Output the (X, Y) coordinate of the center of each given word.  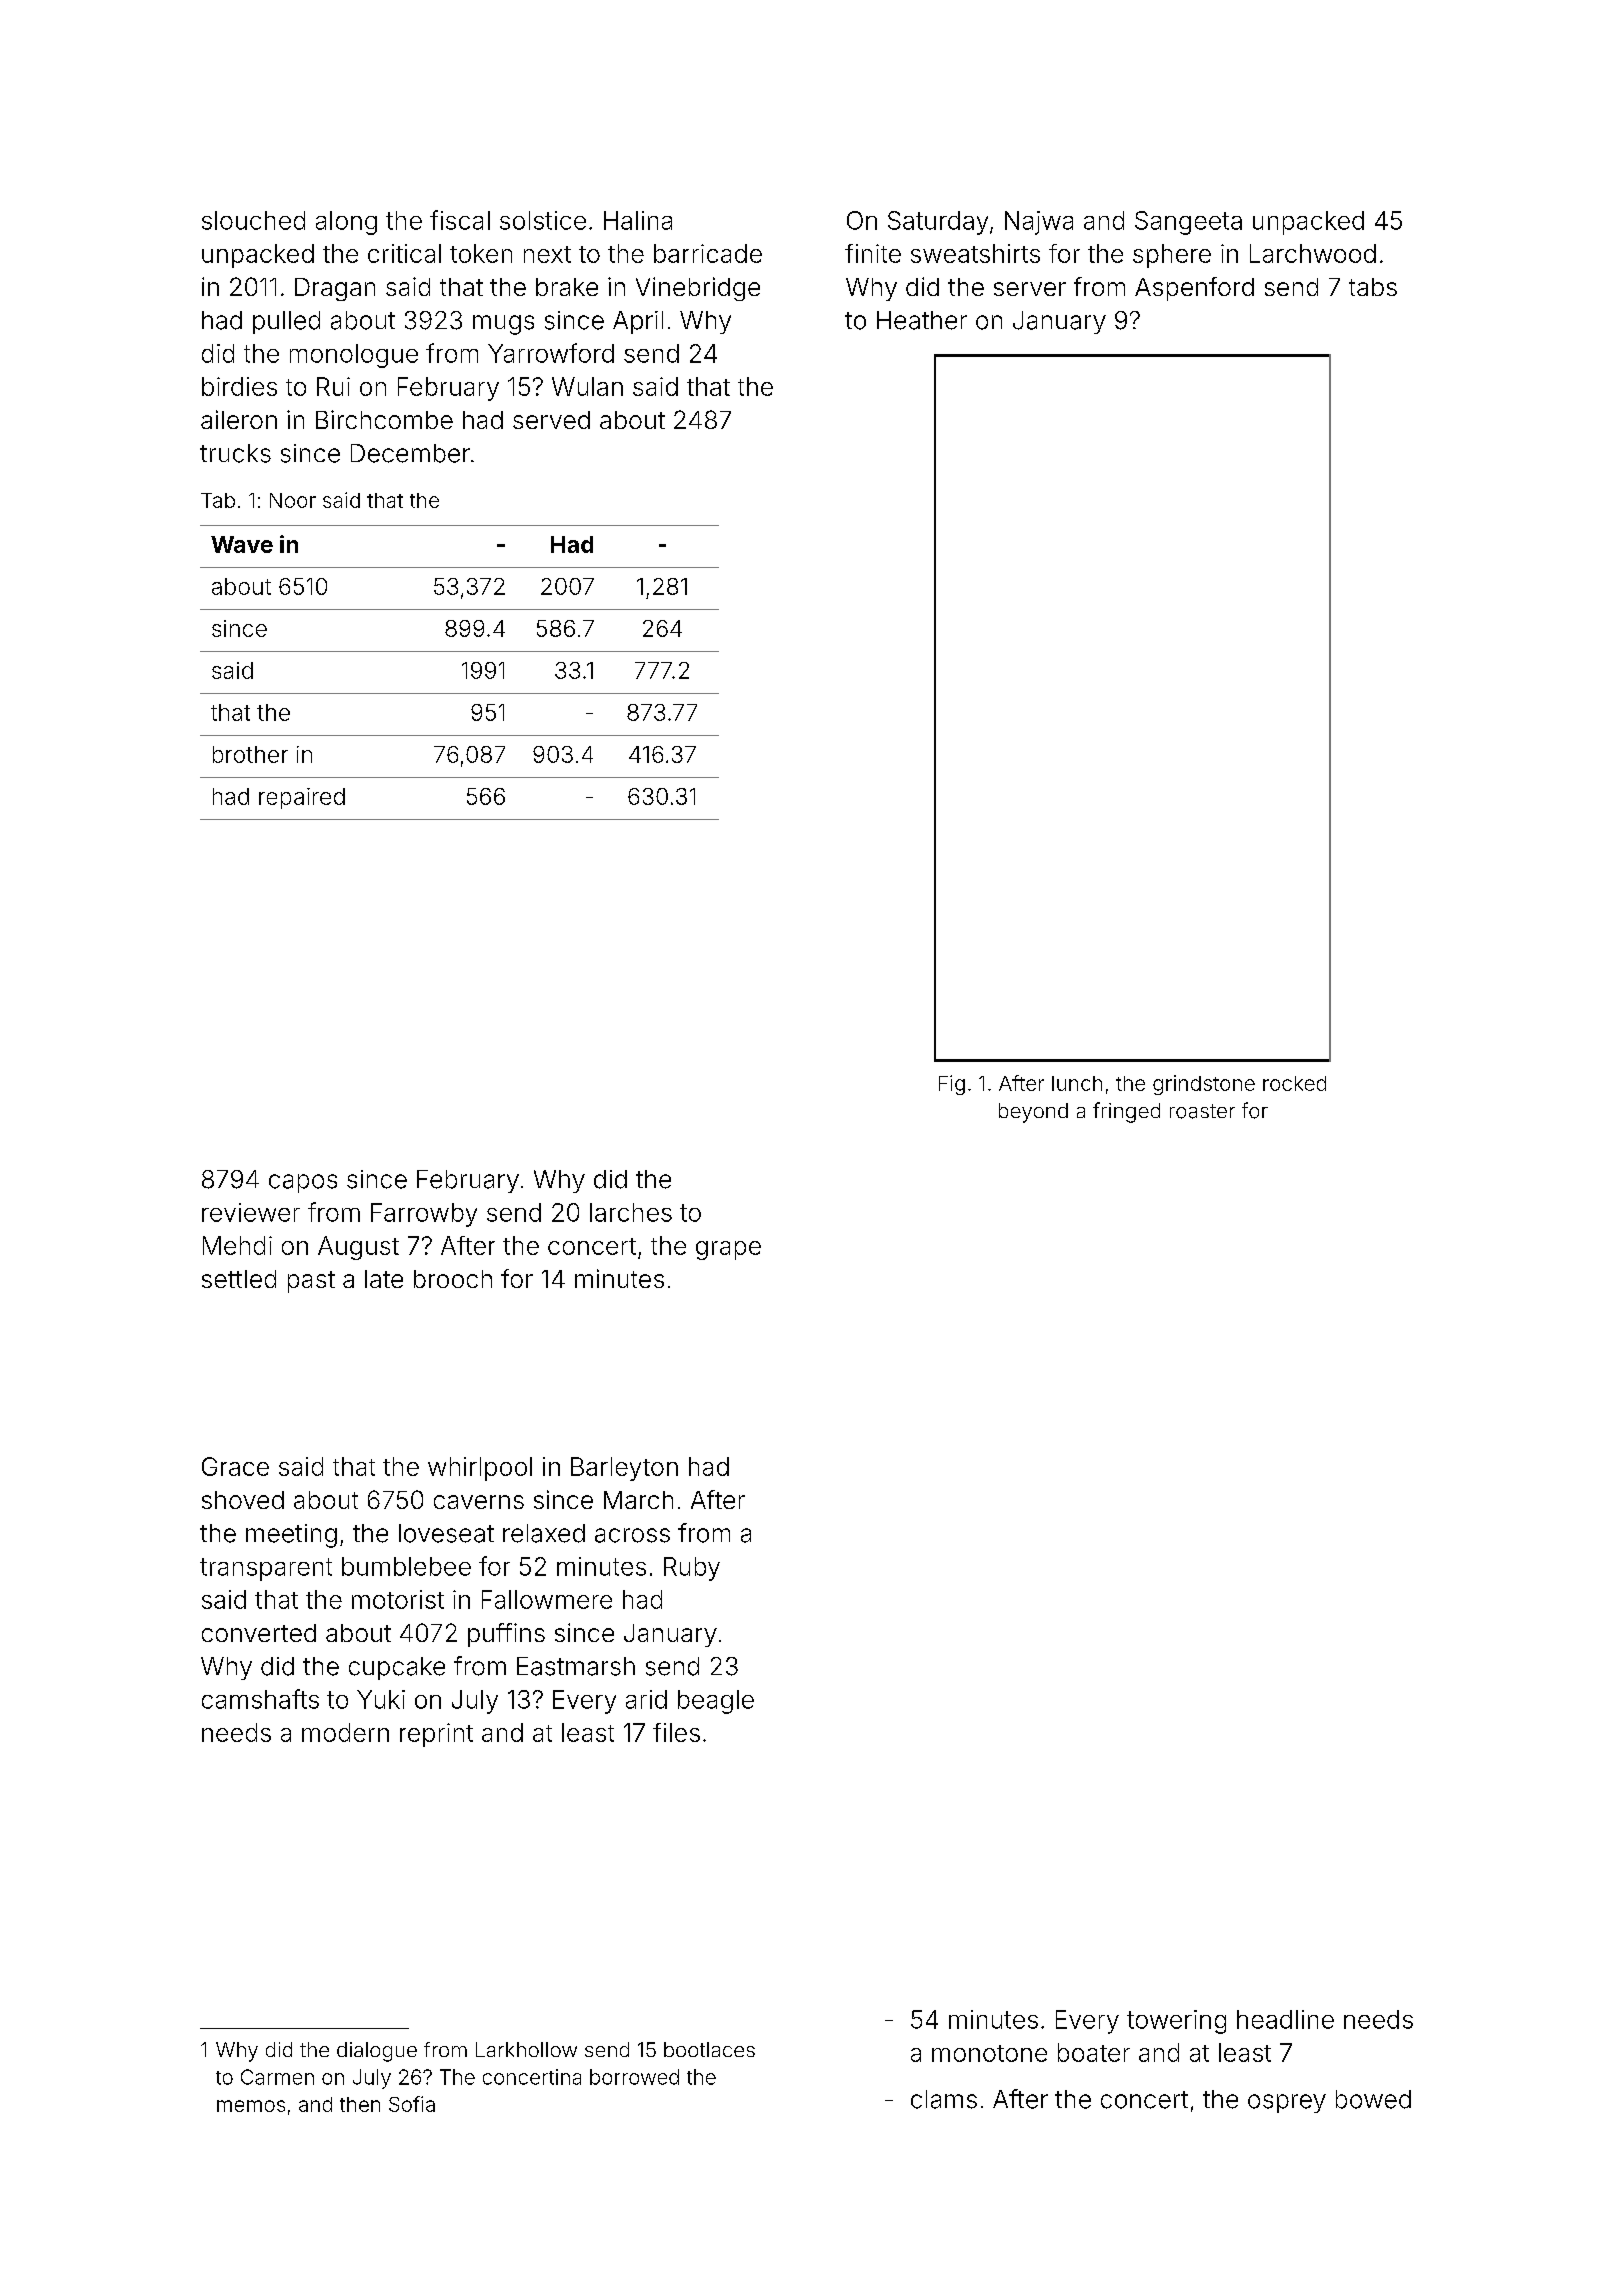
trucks (235, 453)
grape (728, 1250)
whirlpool (480, 1469)
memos (251, 2106)
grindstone (1204, 1085)
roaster (1202, 1111)
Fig (952, 1085)
